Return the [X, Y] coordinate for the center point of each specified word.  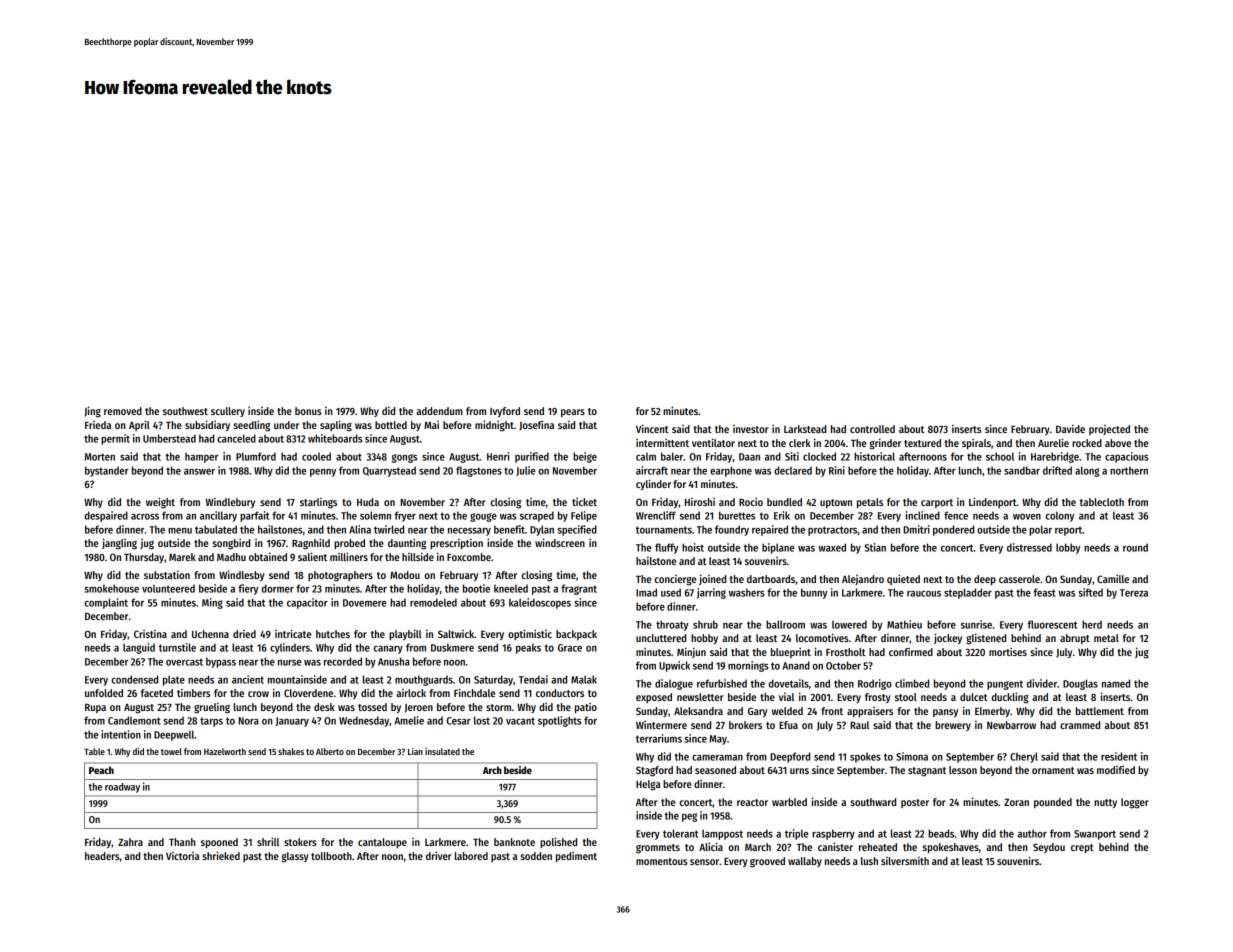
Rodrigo [875, 684]
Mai [431, 425]
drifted [1057, 470]
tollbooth [331, 856]
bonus [308, 411]
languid [139, 648]
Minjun [691, 652]
